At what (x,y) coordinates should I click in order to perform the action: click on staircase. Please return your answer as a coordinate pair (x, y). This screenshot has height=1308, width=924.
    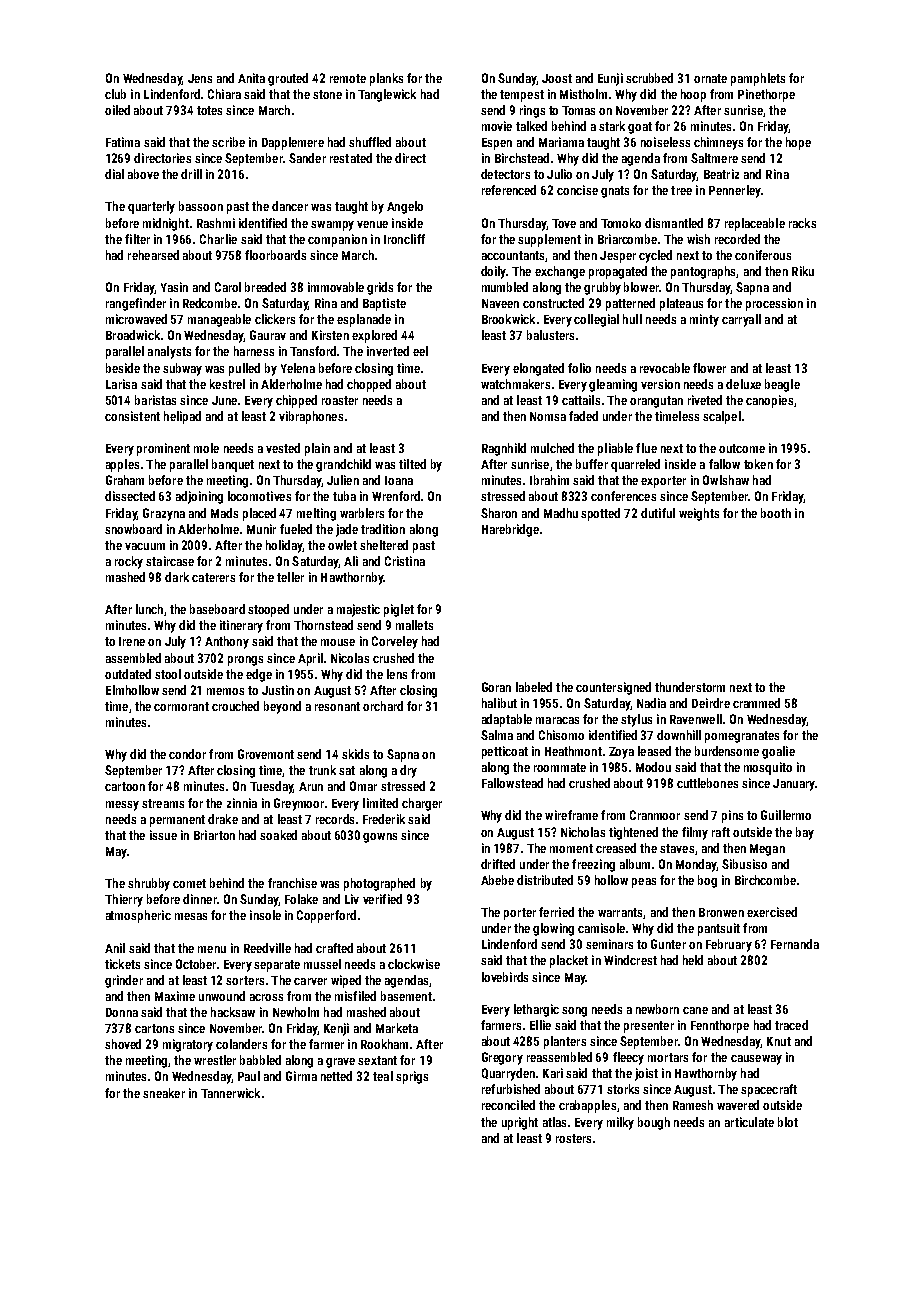
    Looking at the image, I should click on (170, 561).
